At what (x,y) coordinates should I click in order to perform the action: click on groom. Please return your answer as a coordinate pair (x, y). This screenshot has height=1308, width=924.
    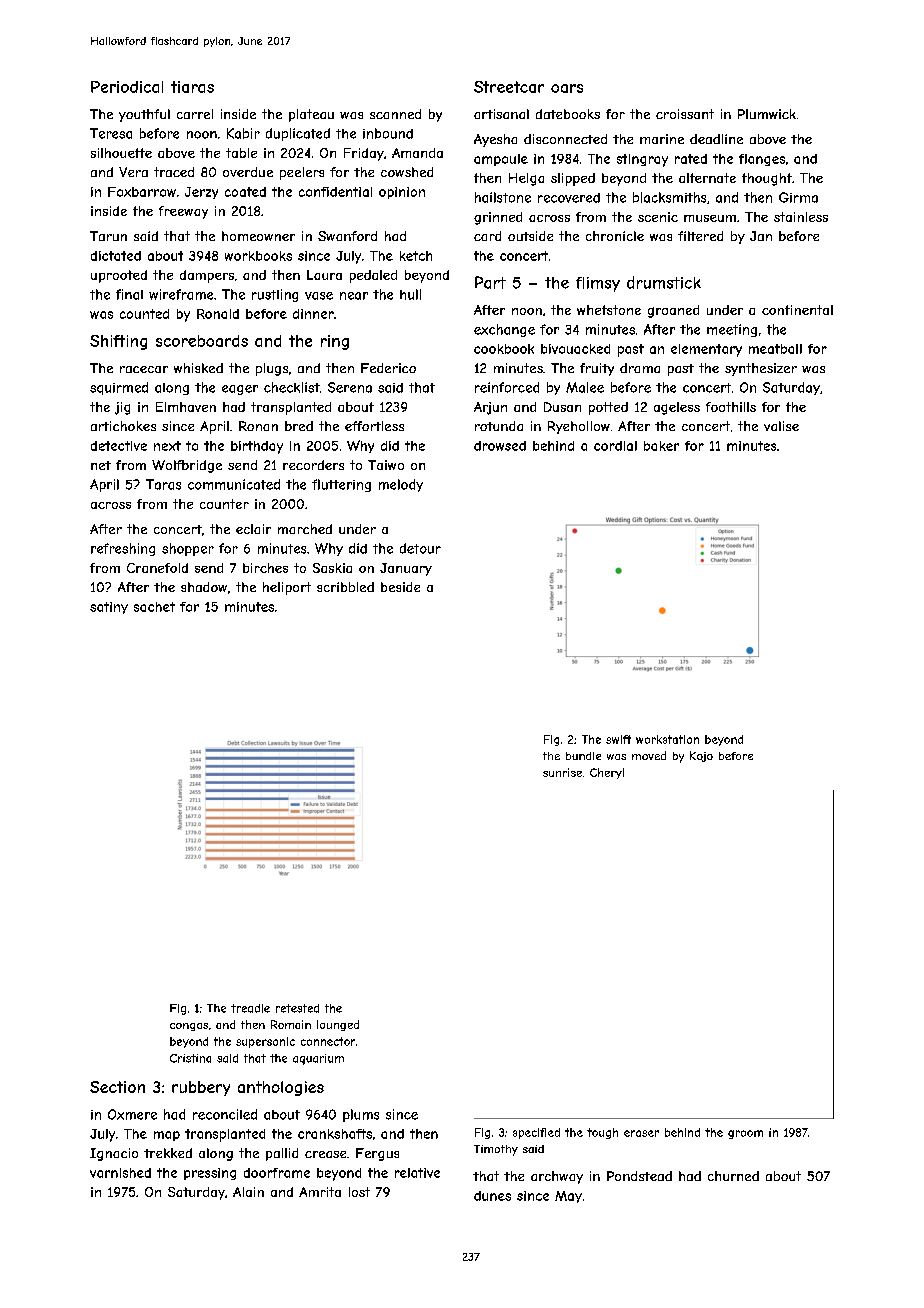
    Looking at the image, I should click on (745, 1134).
